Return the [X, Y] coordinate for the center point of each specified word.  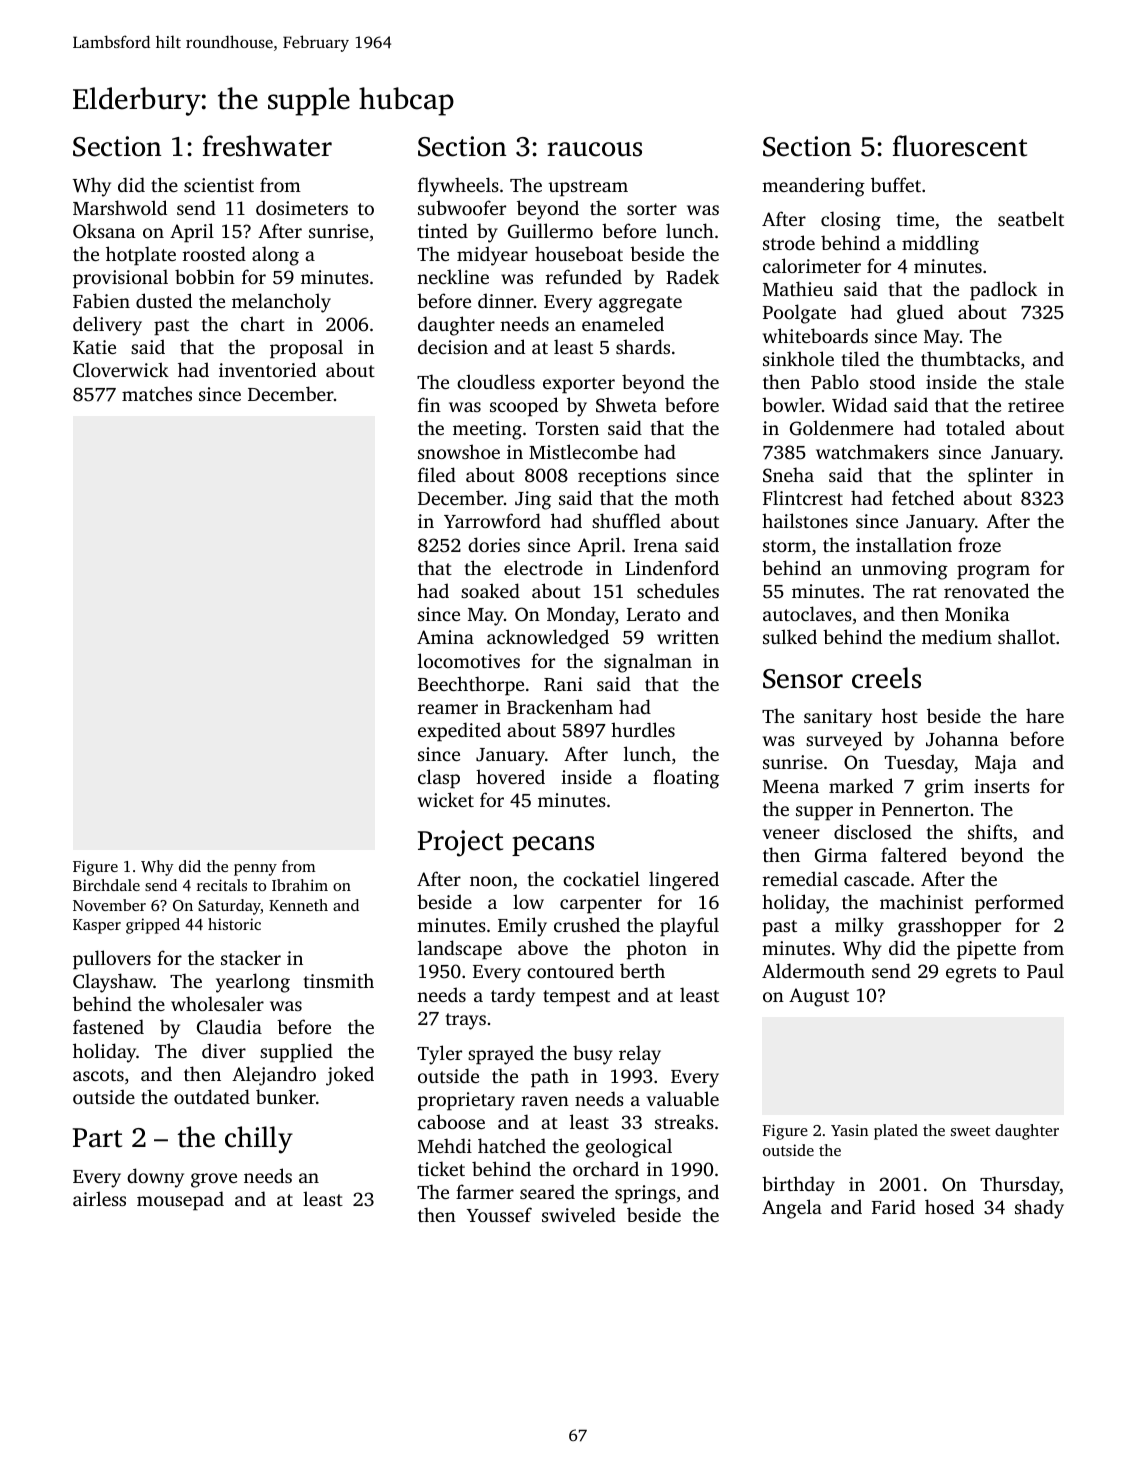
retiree [1036, 405]
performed [1019, 904]
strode [789, 242]
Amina [445, 637]
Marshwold [120, 207]
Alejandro [274, 1076]
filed [437, 474]
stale [1044, 381]
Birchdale [106, 885]
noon [491, 881]
